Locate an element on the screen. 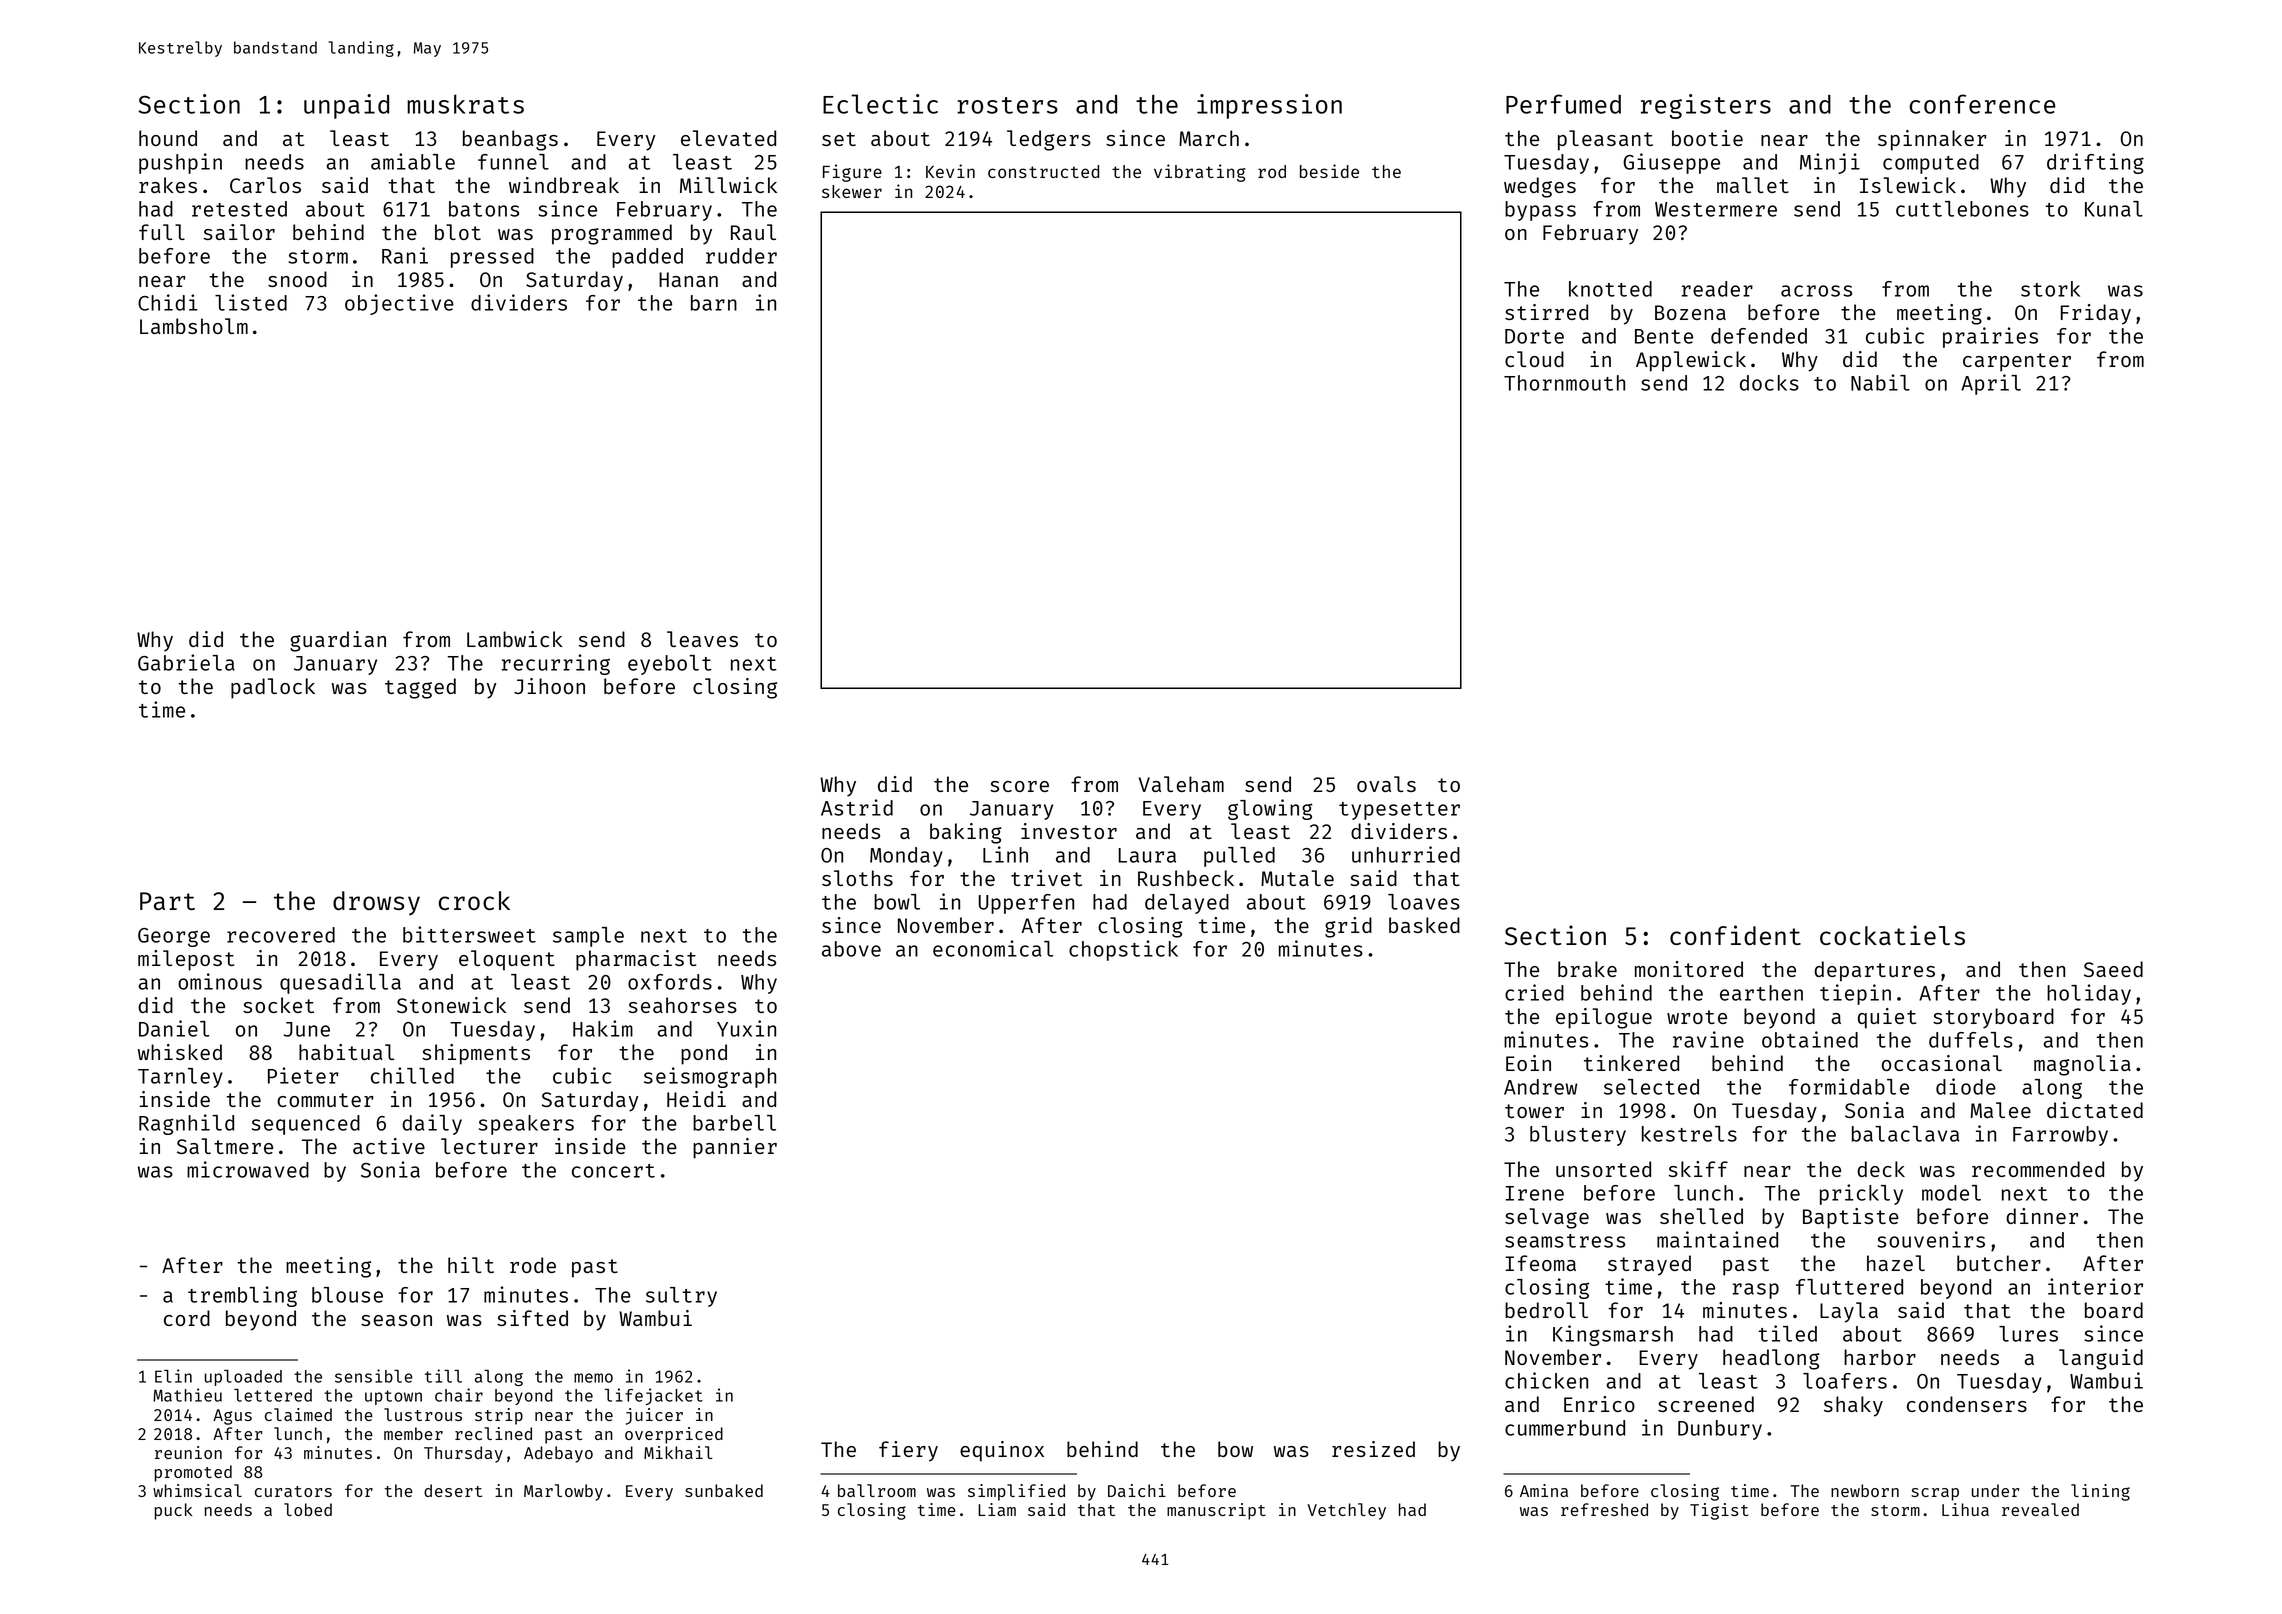 The width and height of the screenshot is (2282, 1614). pleasant is located at coordinates (1605, 140).
